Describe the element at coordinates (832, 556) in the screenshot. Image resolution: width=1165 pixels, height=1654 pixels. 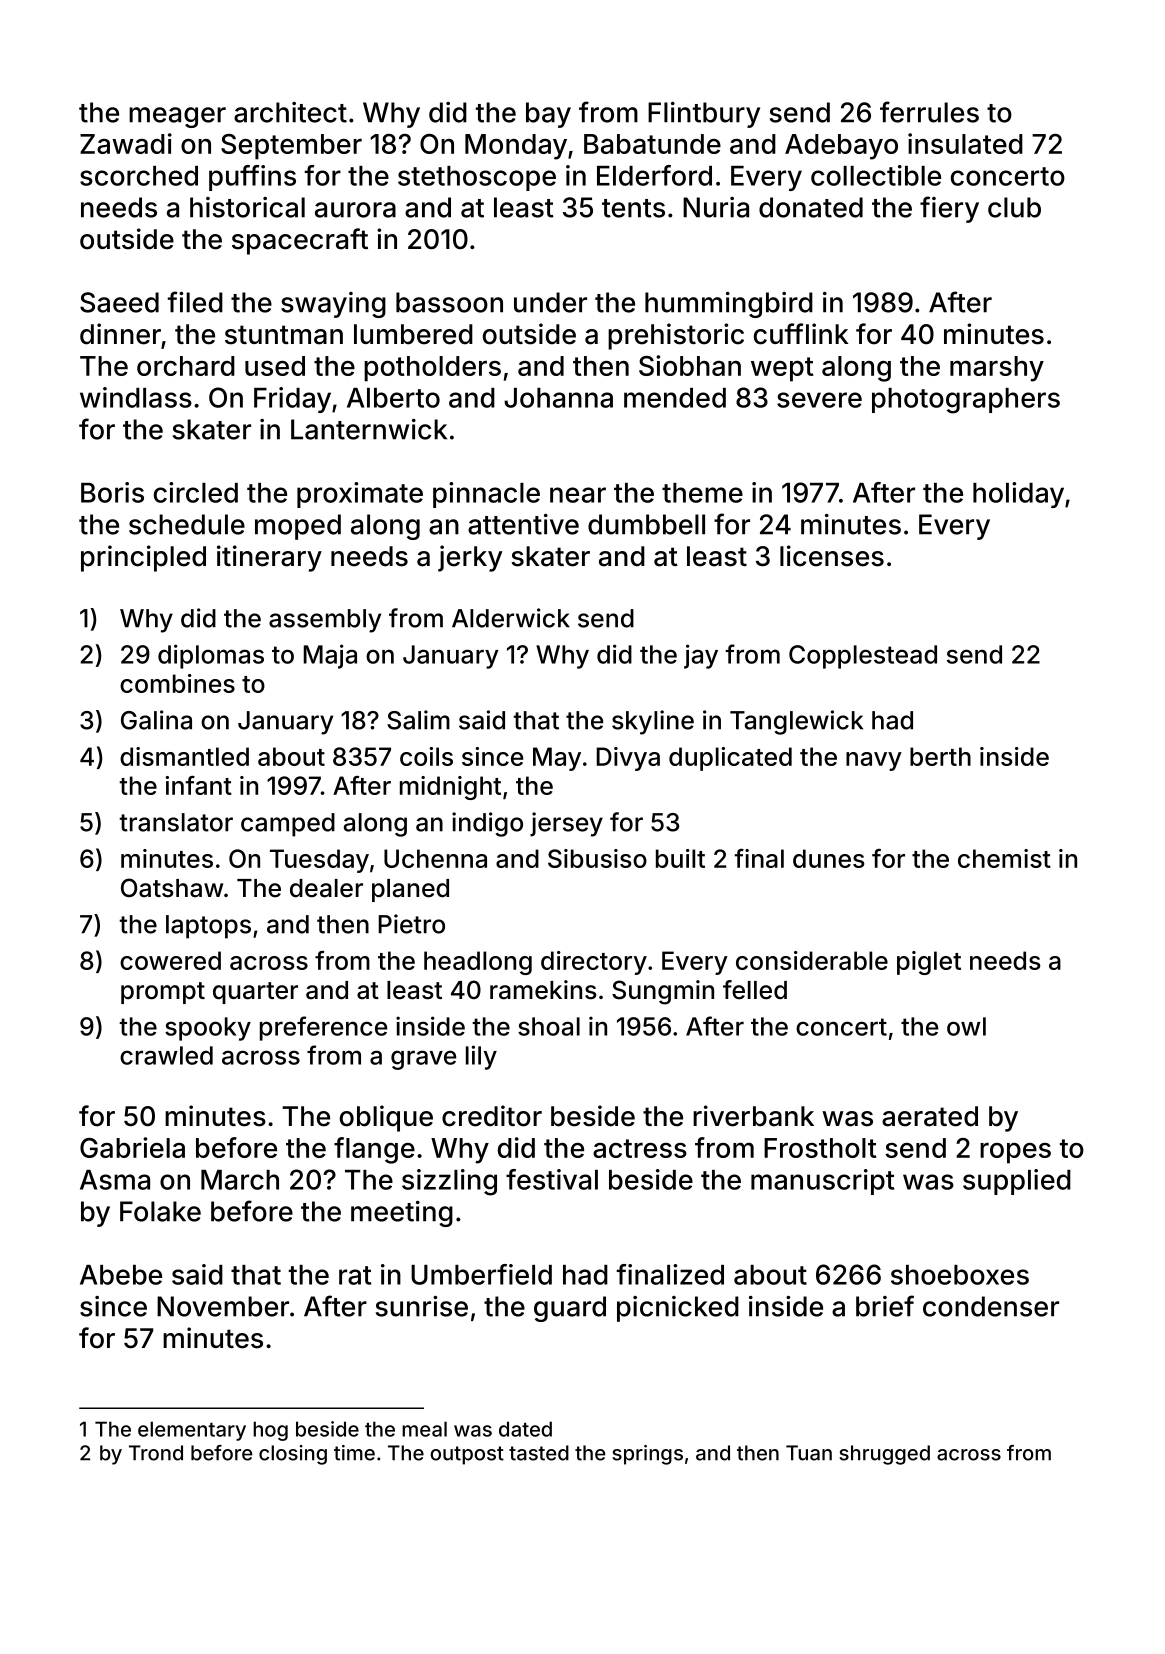
I see `licenses` at that location.
